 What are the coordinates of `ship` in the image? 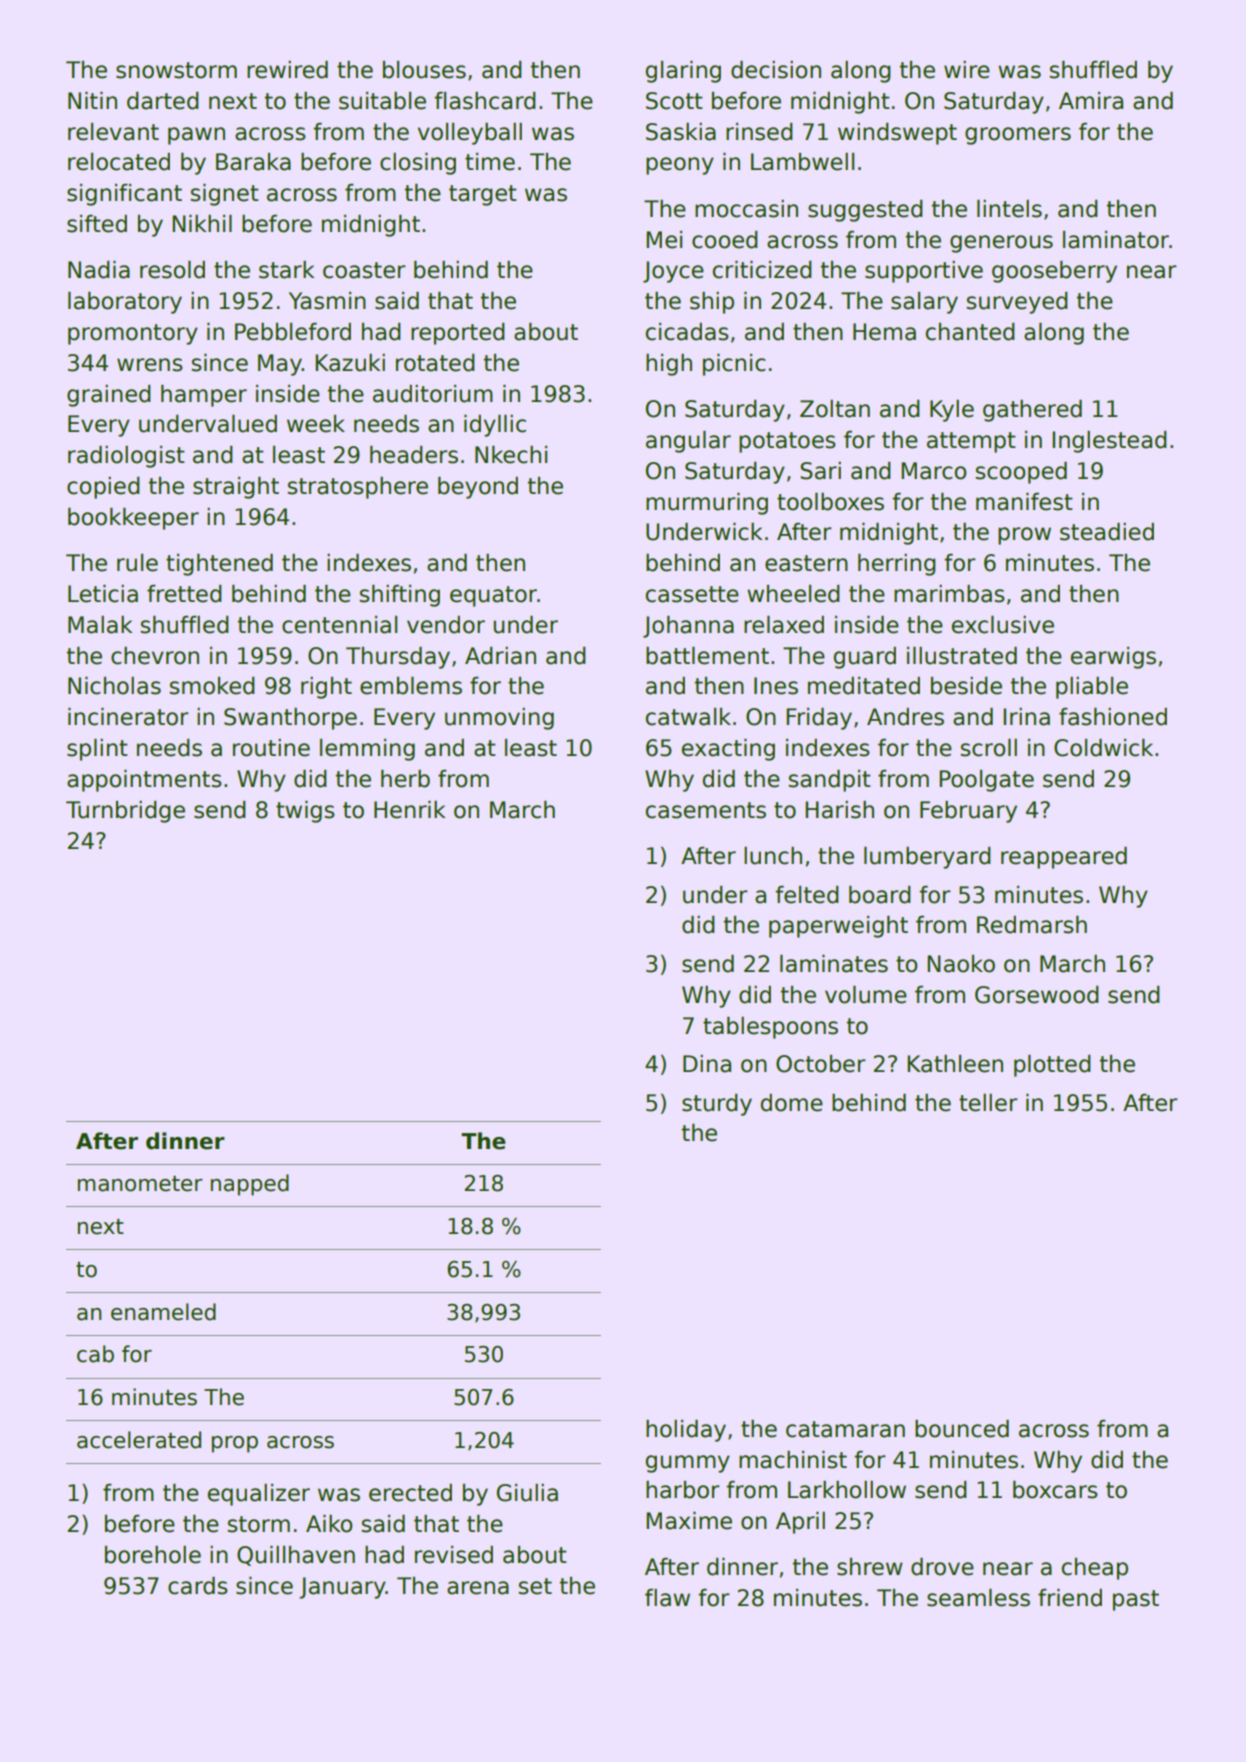 It's located at (712, 303).
